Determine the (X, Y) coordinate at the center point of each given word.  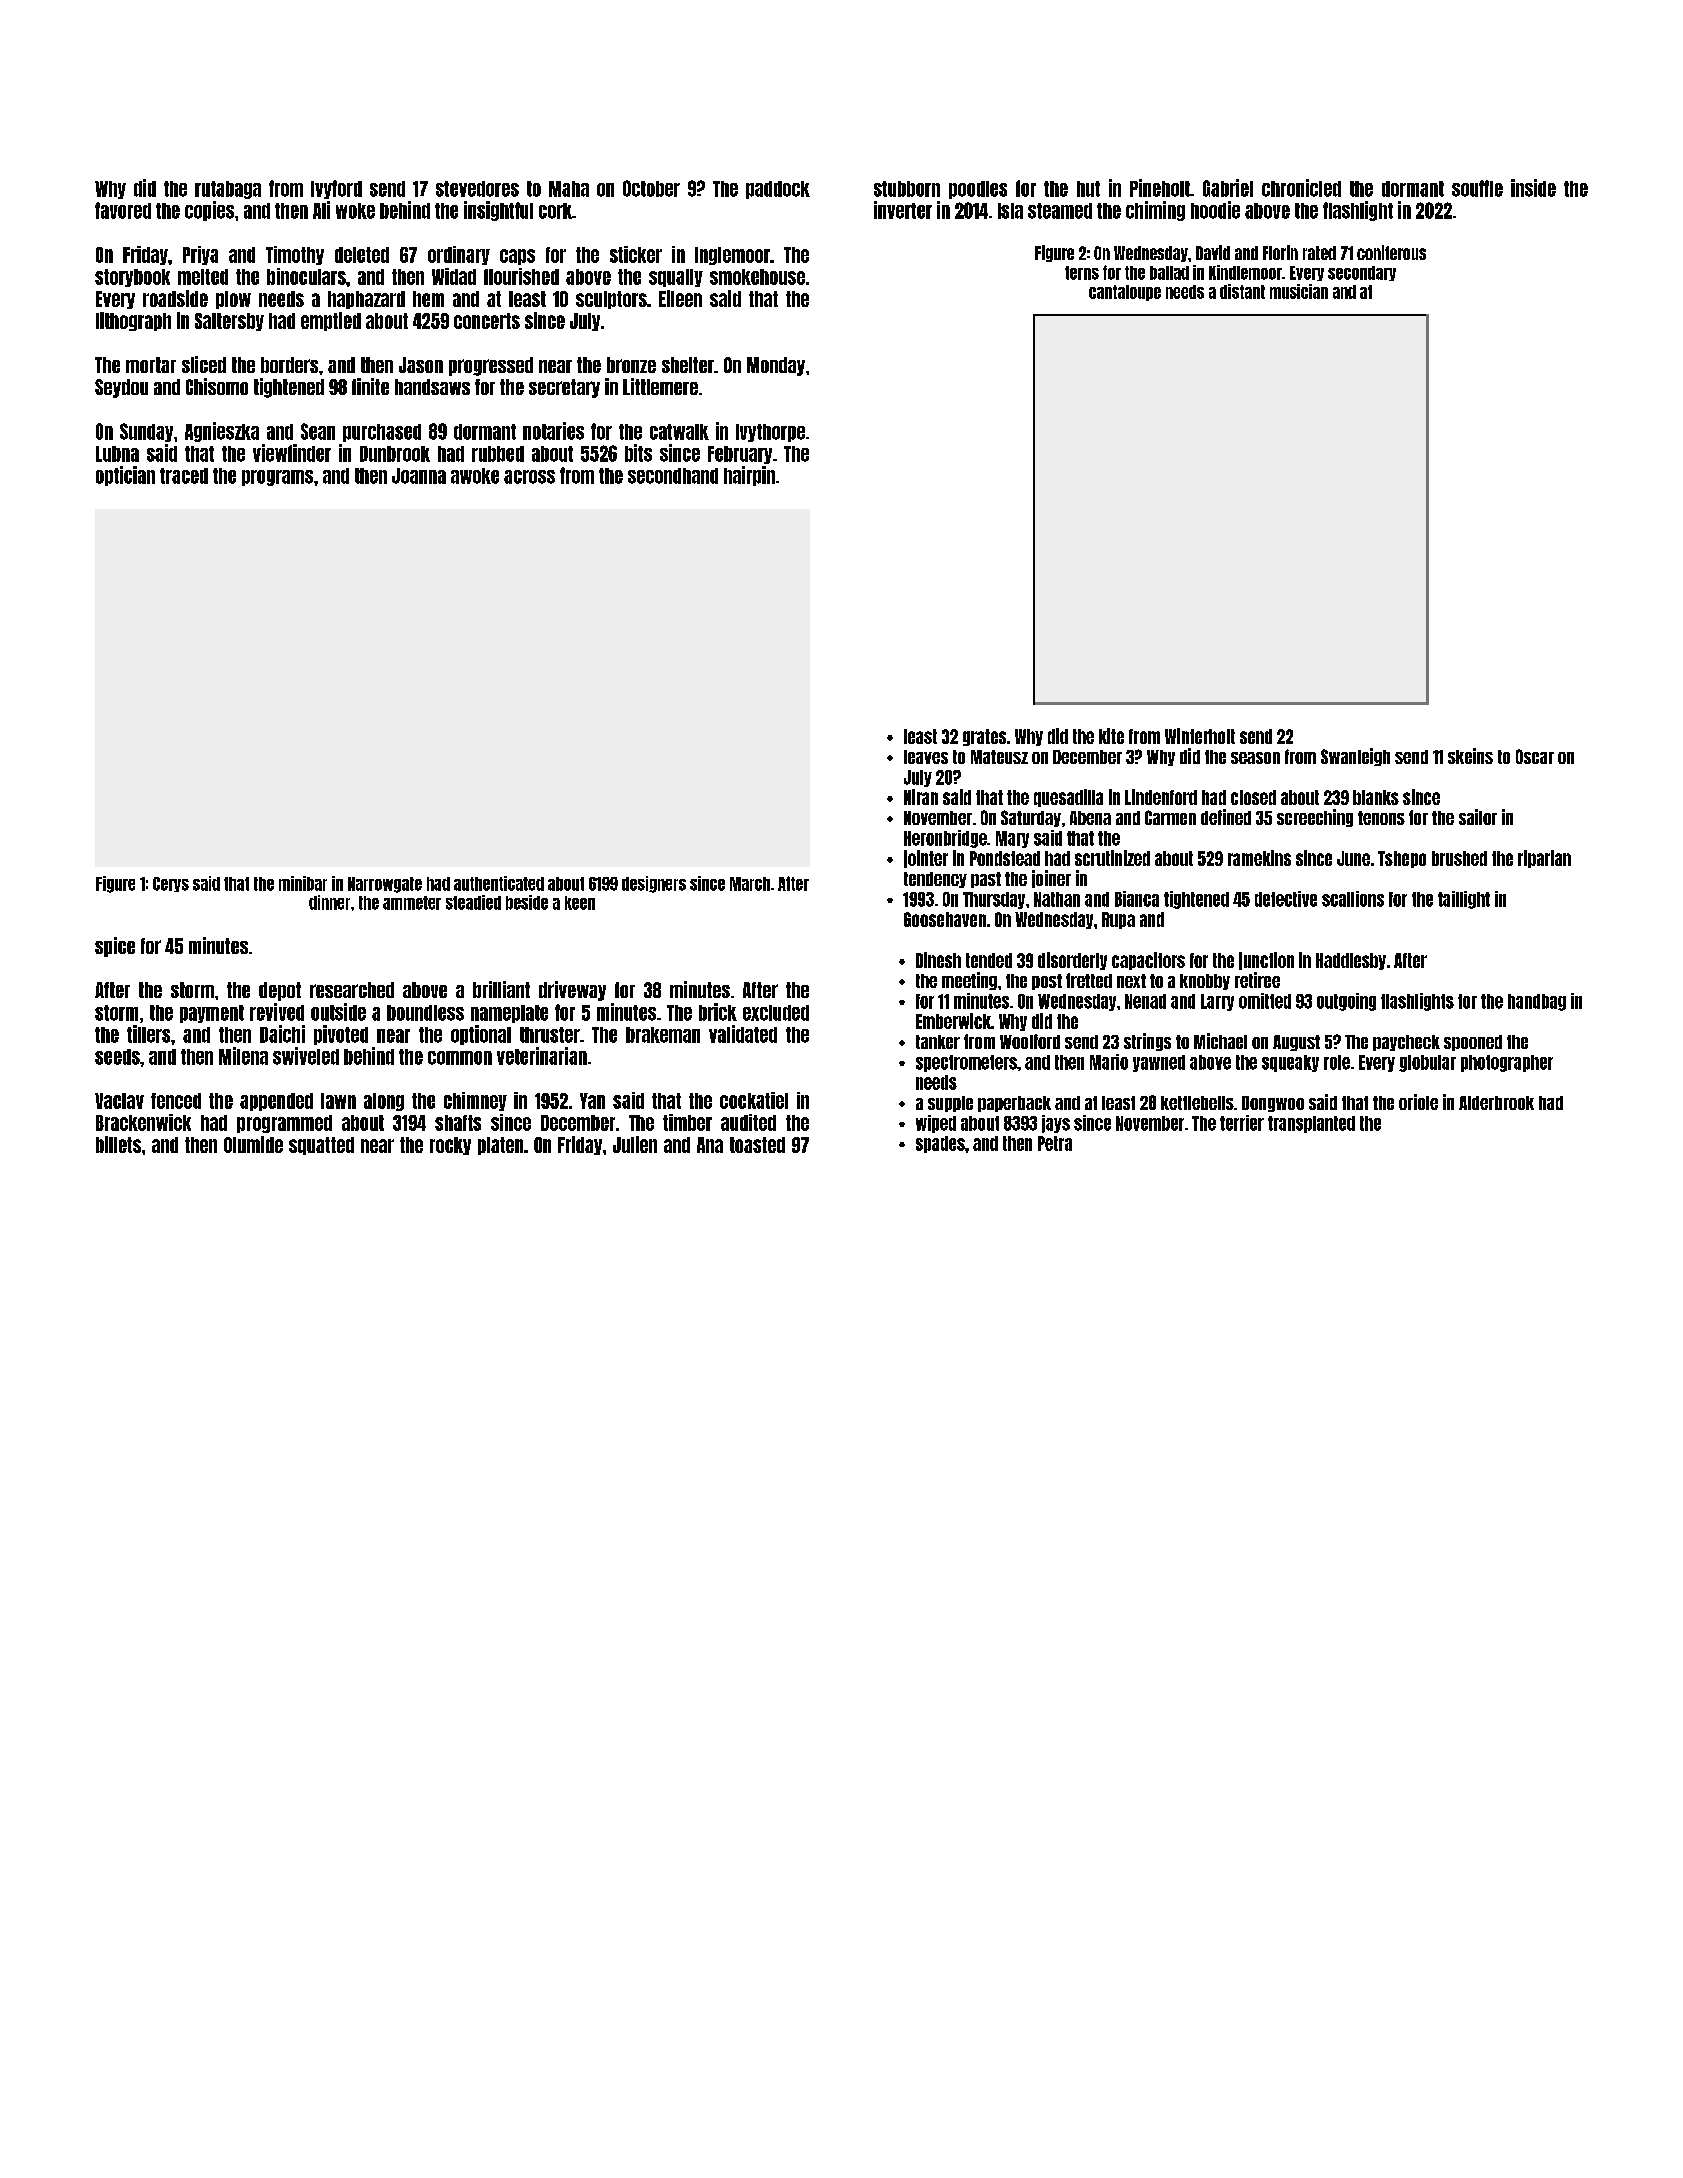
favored (123, 210)
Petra (1055, 1143)
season (1255, 758)
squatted (321, 1146)
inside (1533, 188)
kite (1111, 736)
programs (277, 478)
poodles (978, 190)
